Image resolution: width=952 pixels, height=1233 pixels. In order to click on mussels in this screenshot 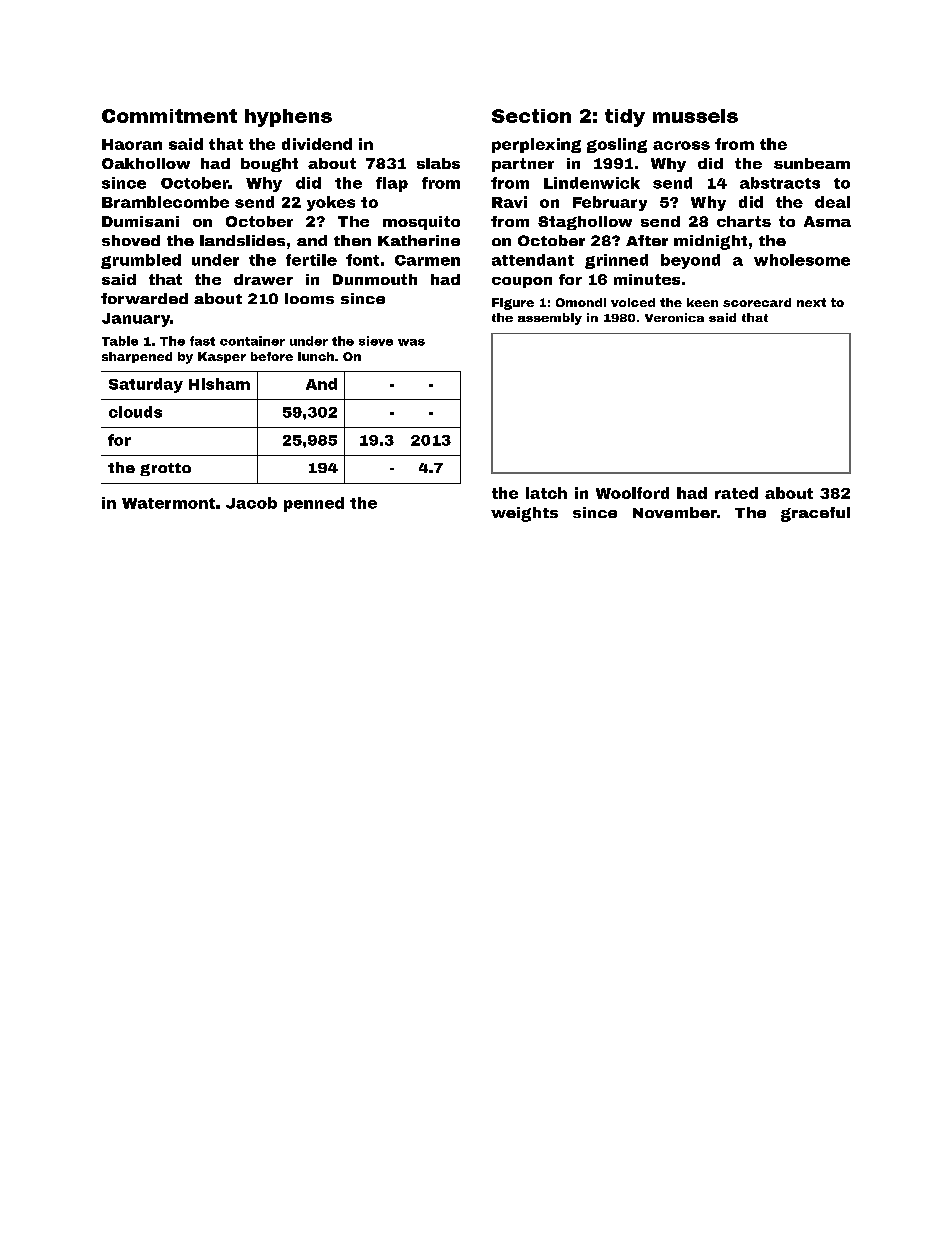, I will do `click(695, 116)`.
